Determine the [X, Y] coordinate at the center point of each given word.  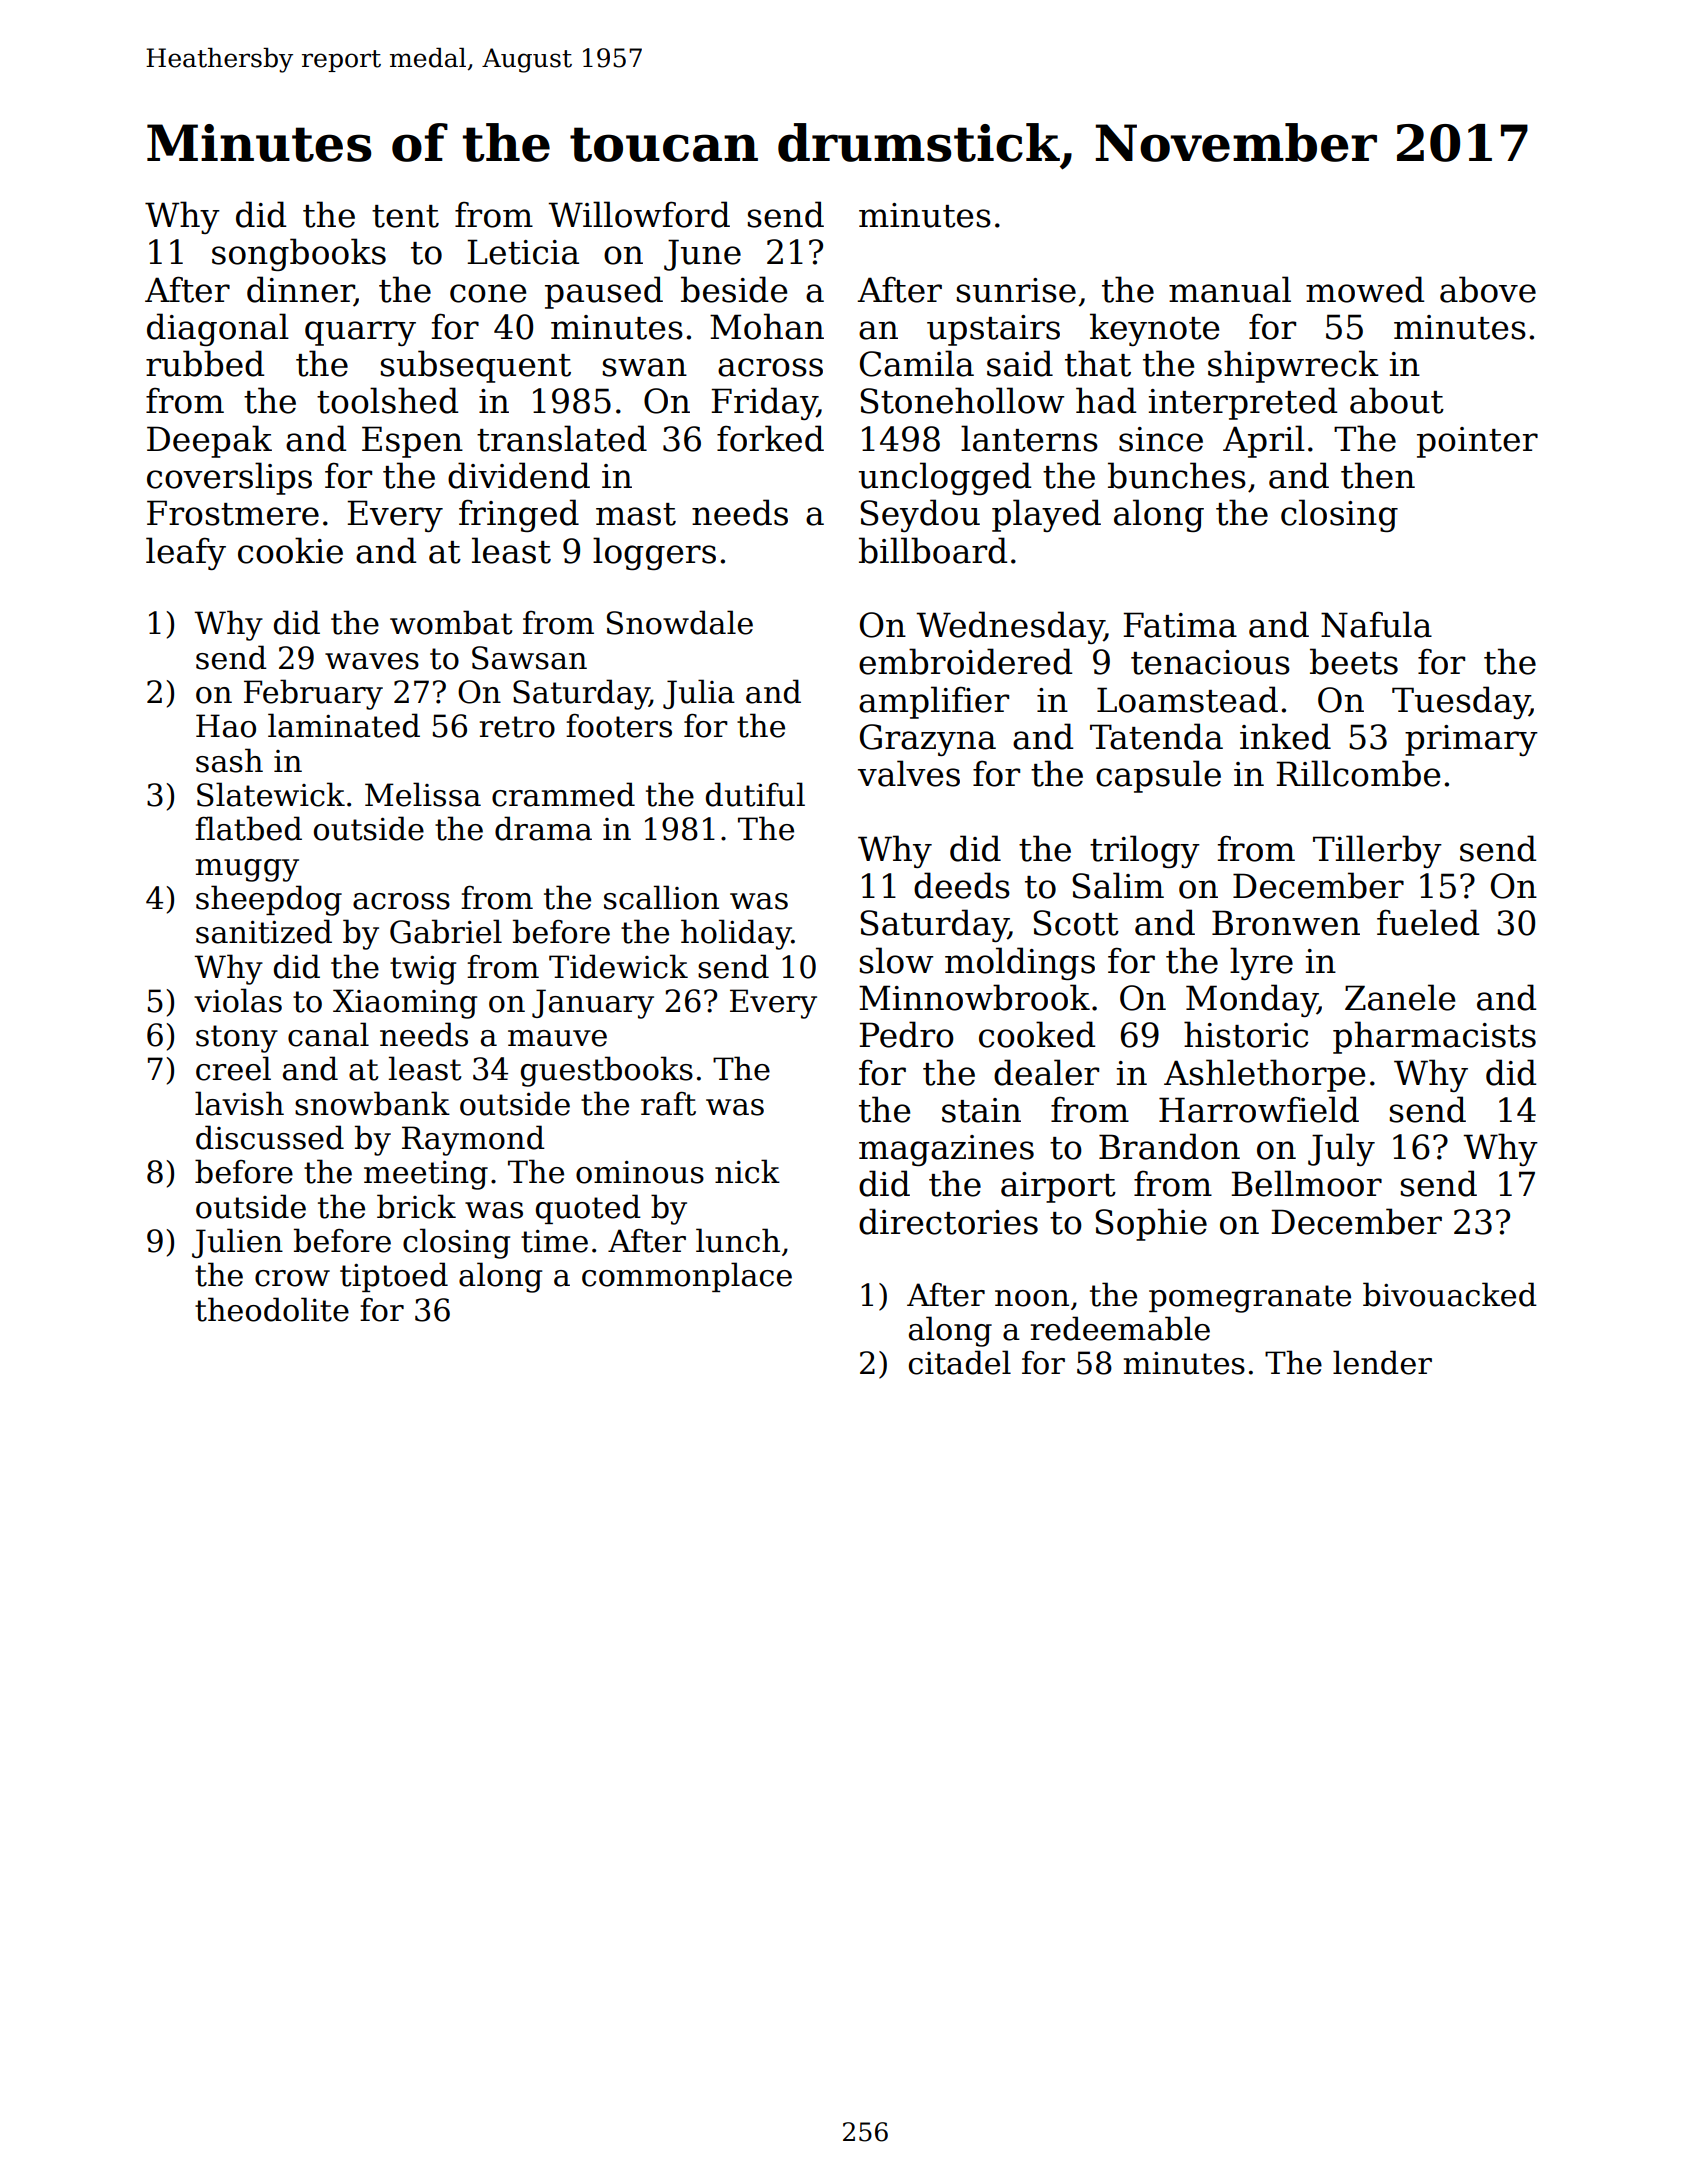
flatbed [248, 828]
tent [405, 216]
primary [1471, 740]
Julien [237, 1243]
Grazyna [928, 740]
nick [747, 1171]
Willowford [639, 214]
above [1488, 289]
